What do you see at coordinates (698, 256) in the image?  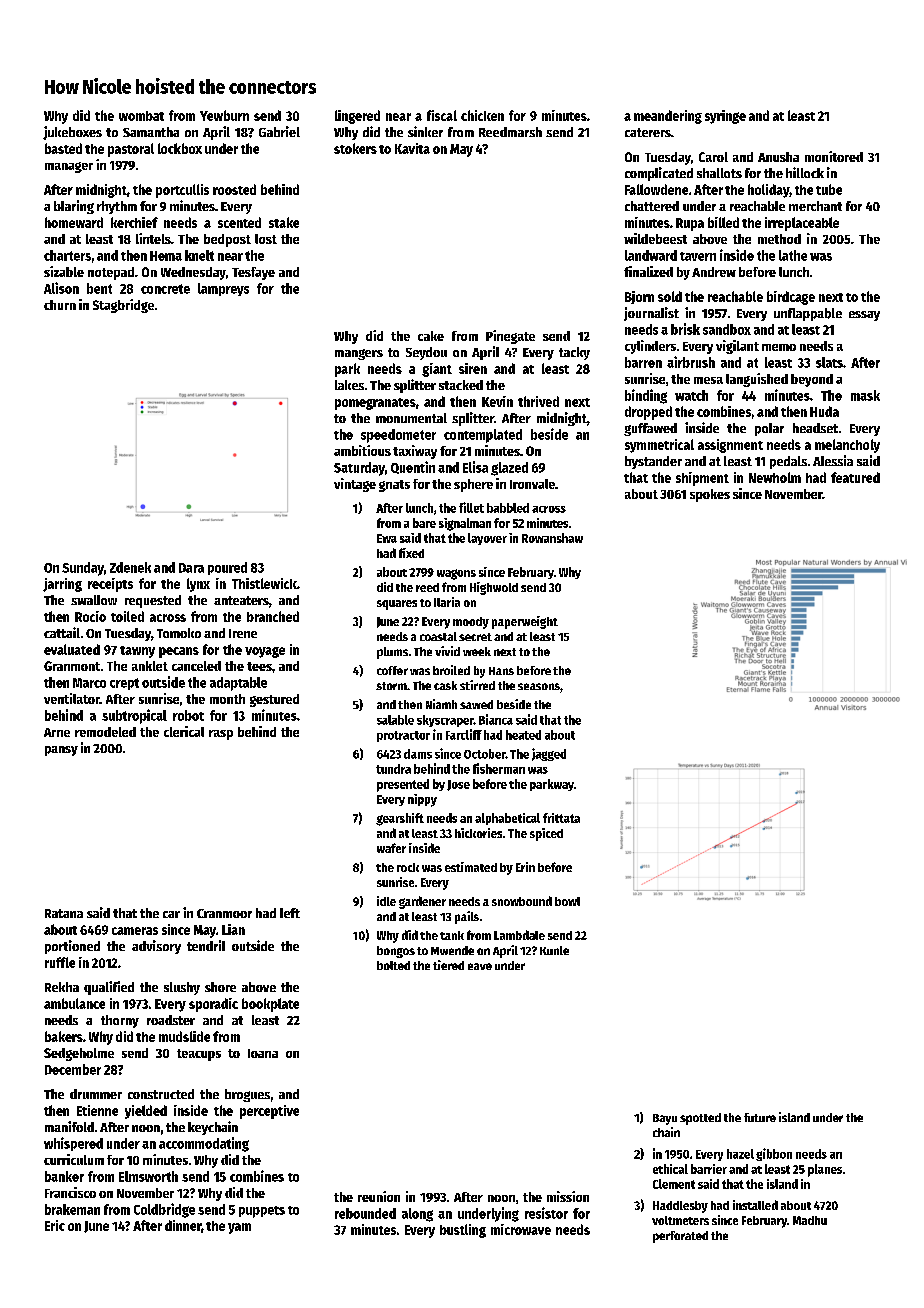 I see `tavern` at bounding box center [698, 256].
